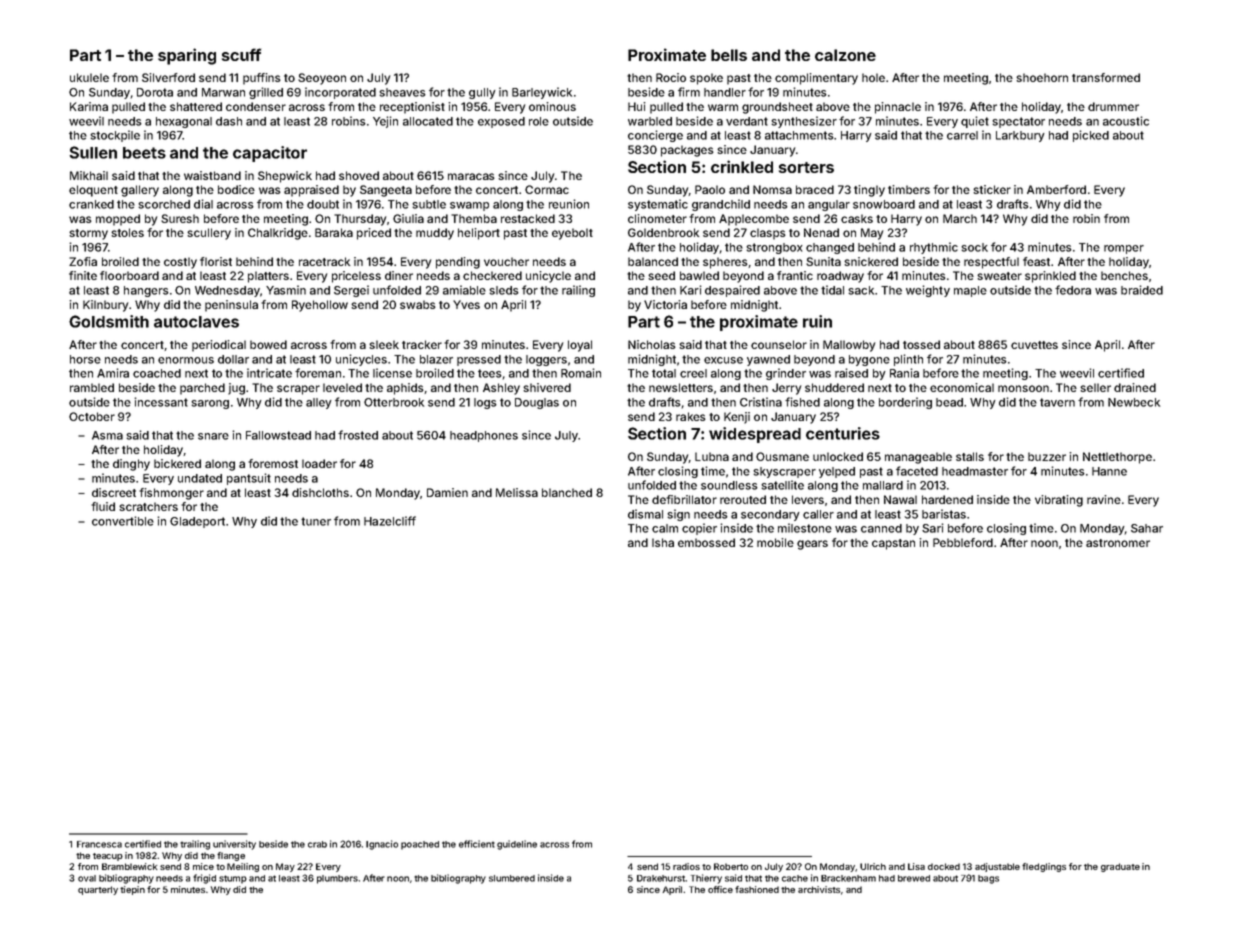 Image resolution: width=1233 pixels, height=952 pixels. Describe the element at coordinates (197, 522) in the page. I see `Gladeport` at that location.
